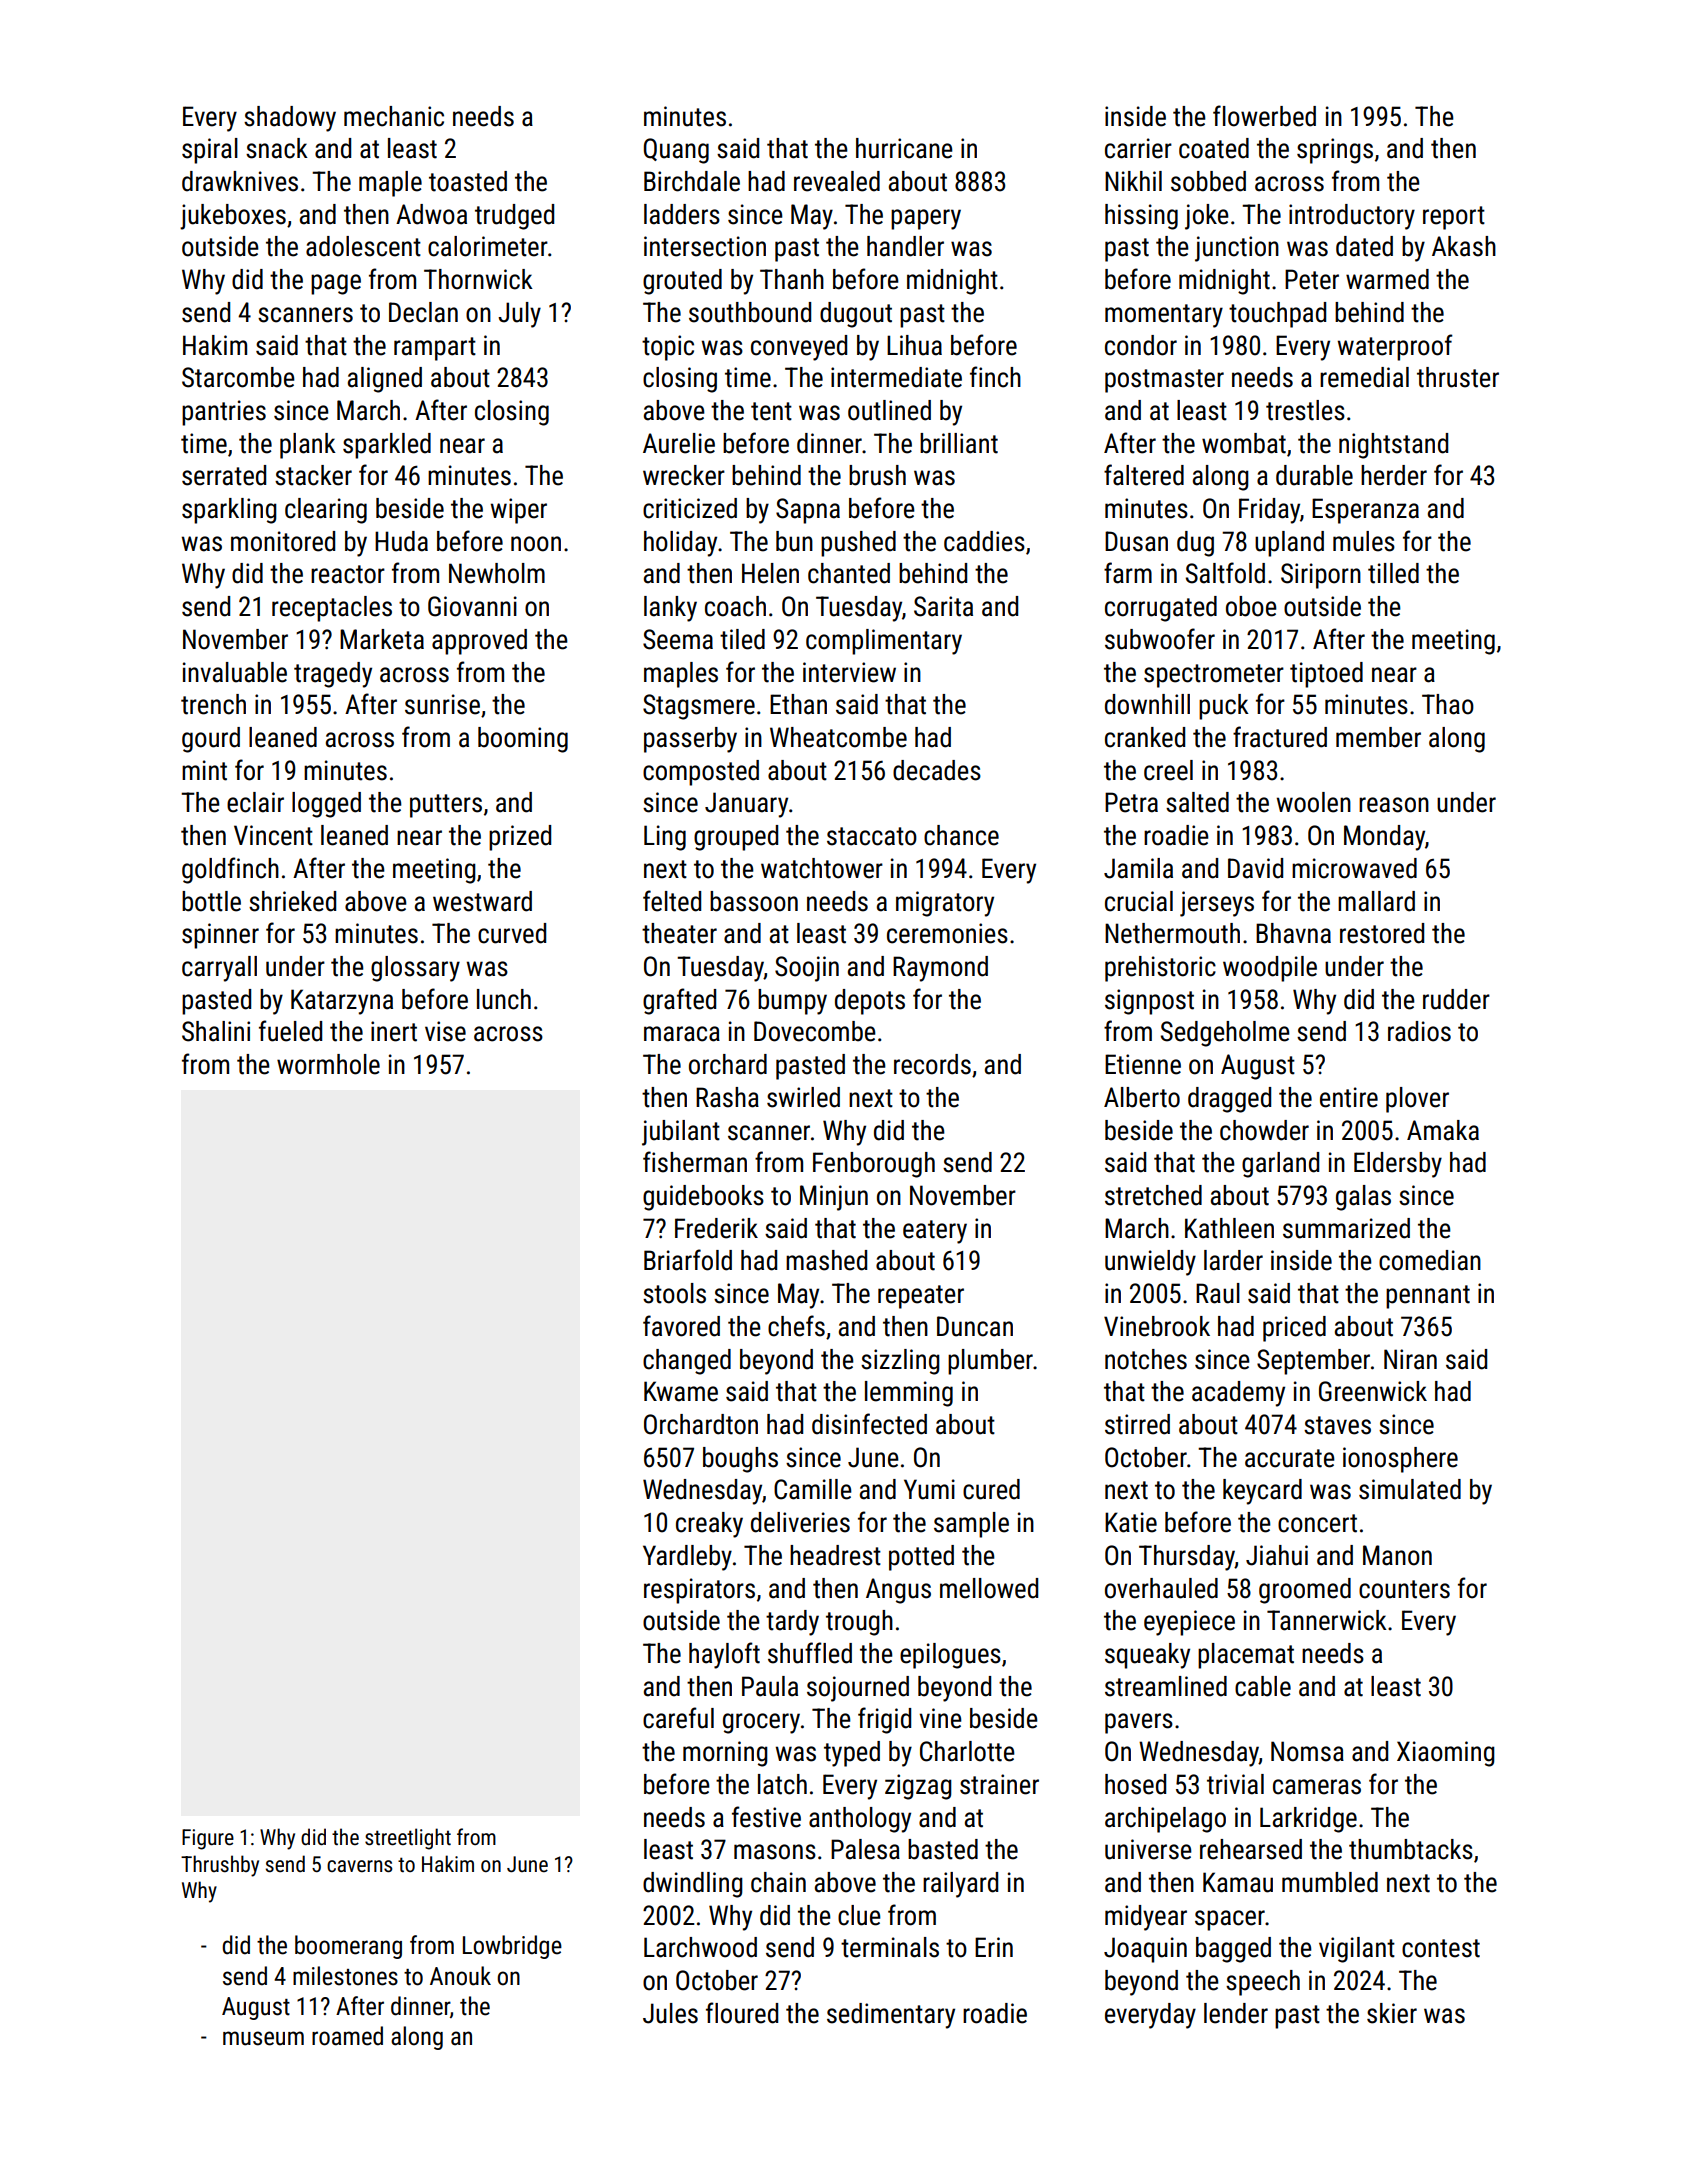 This page has width=1683, height=2178. I want to click on plumber, so click(990, 1362).
